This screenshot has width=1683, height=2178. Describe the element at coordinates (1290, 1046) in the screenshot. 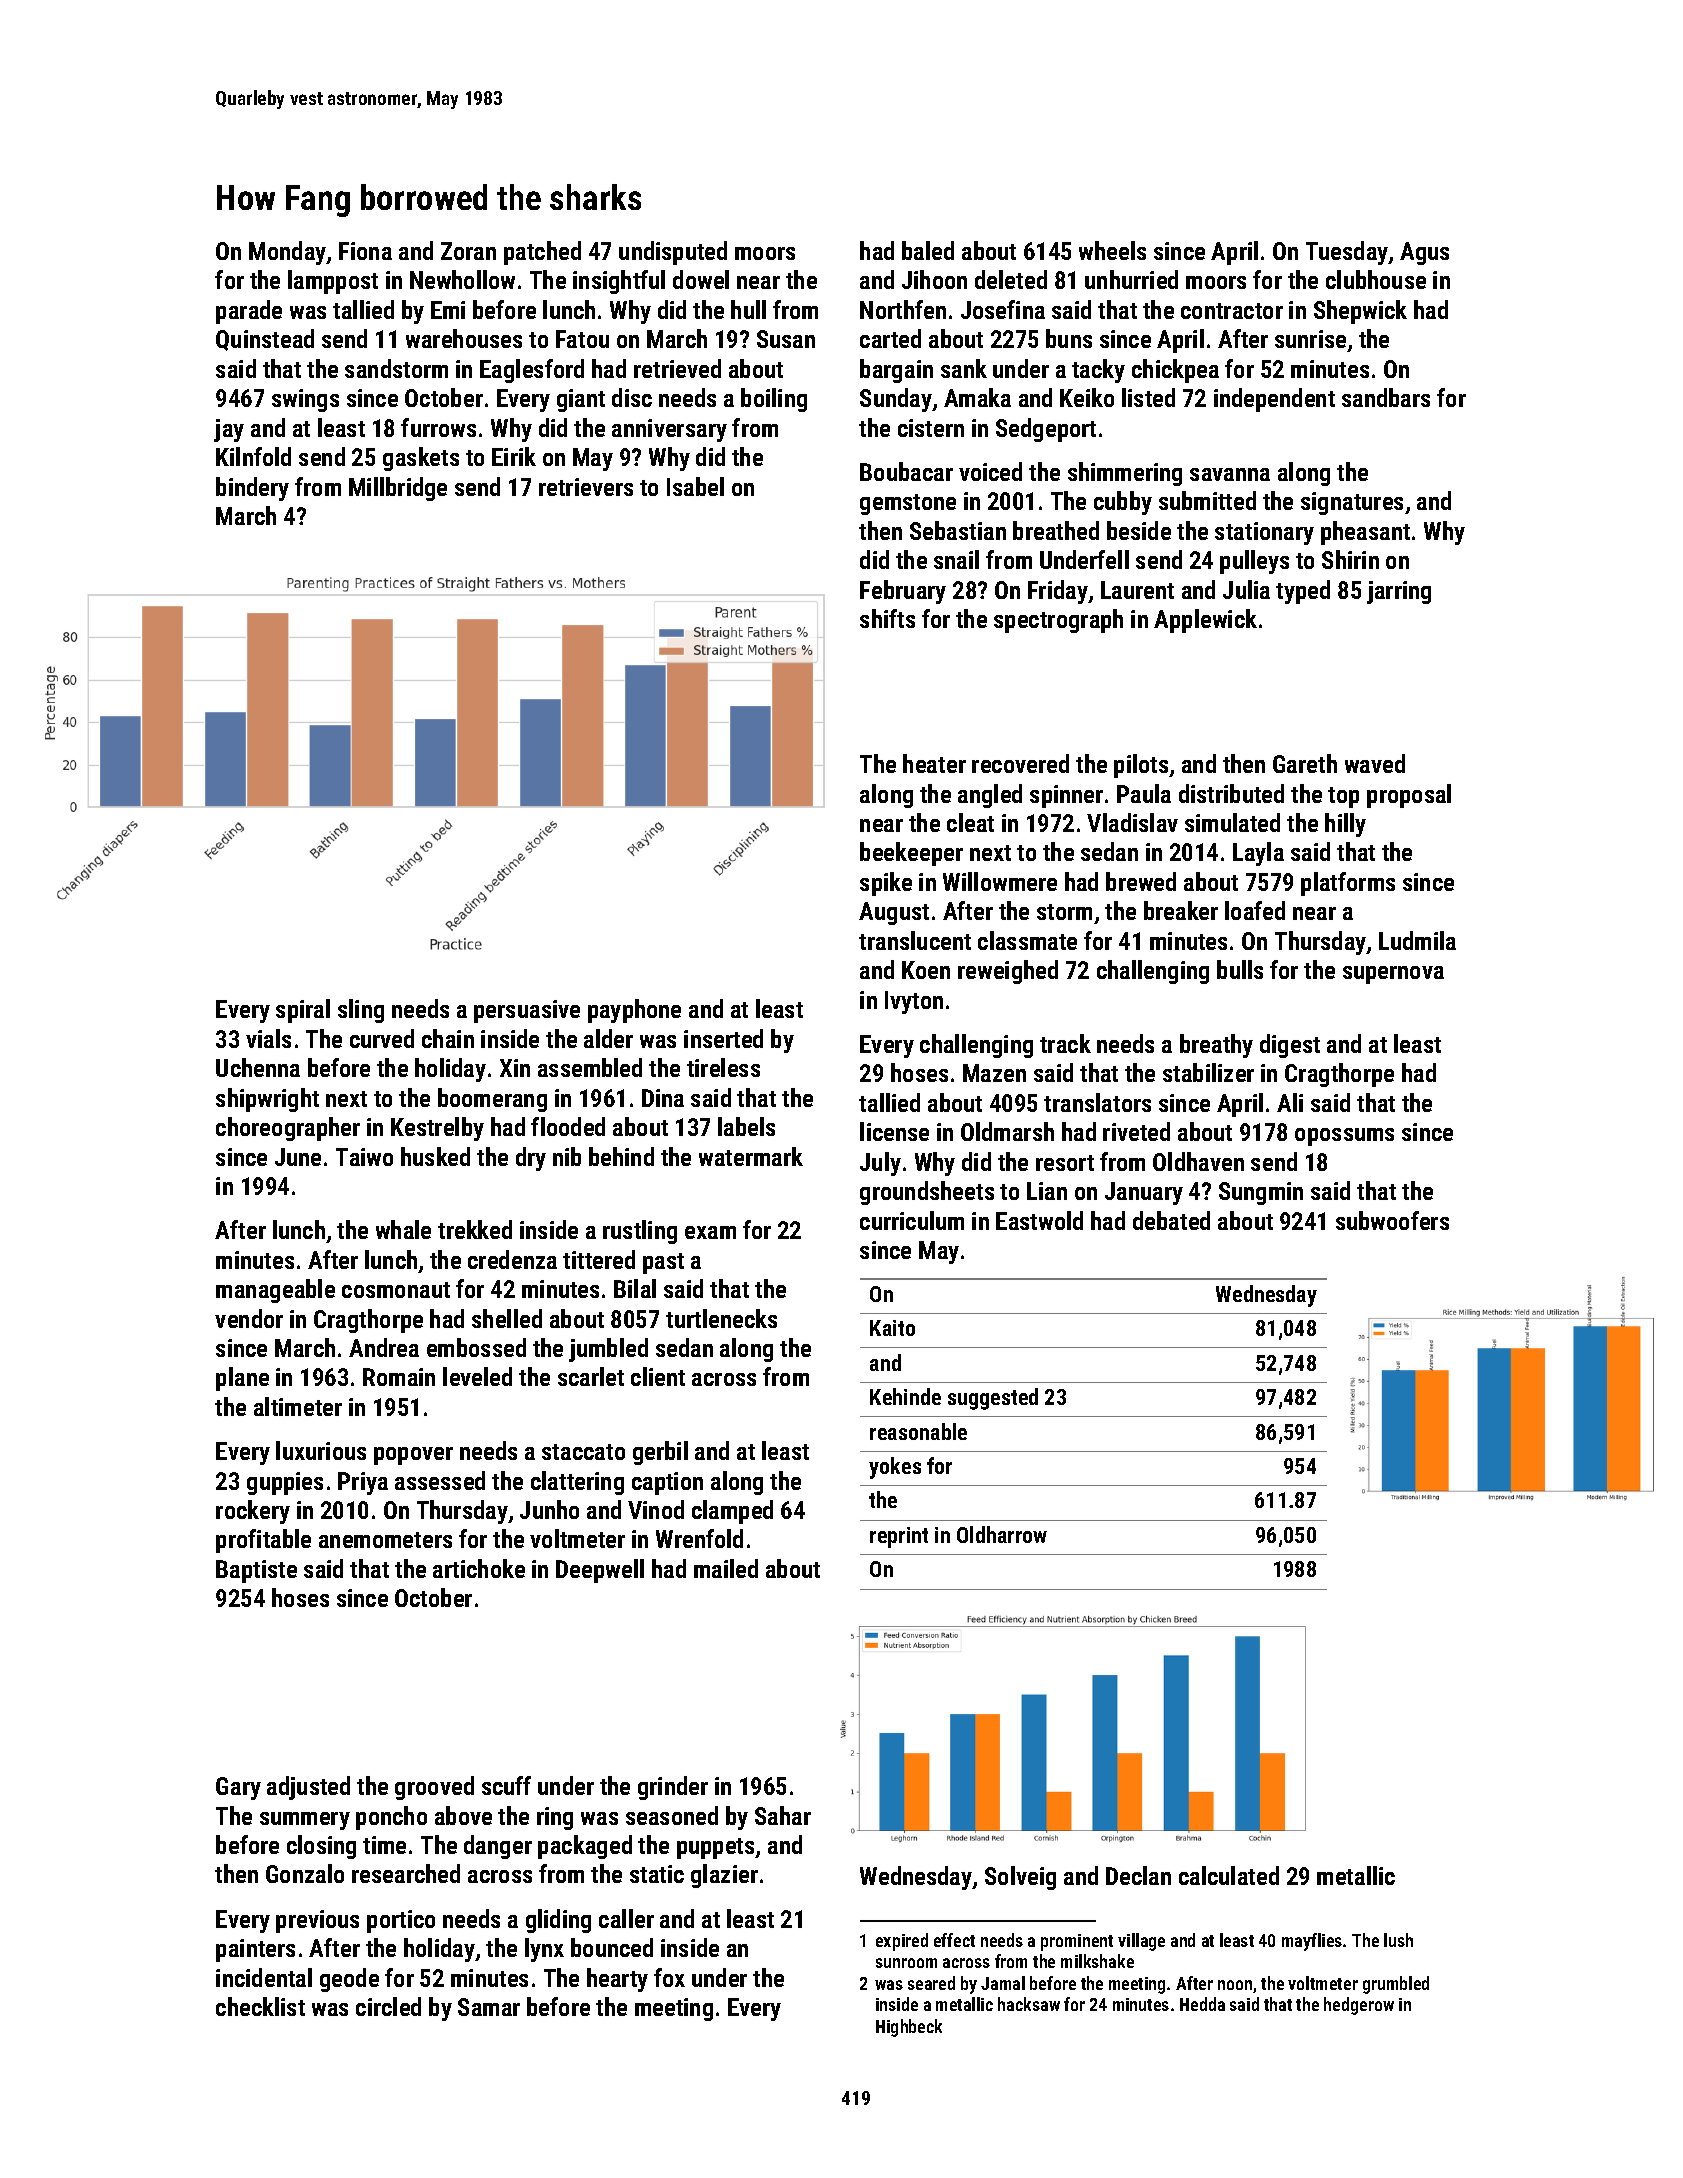

I see `digest` at that location.
